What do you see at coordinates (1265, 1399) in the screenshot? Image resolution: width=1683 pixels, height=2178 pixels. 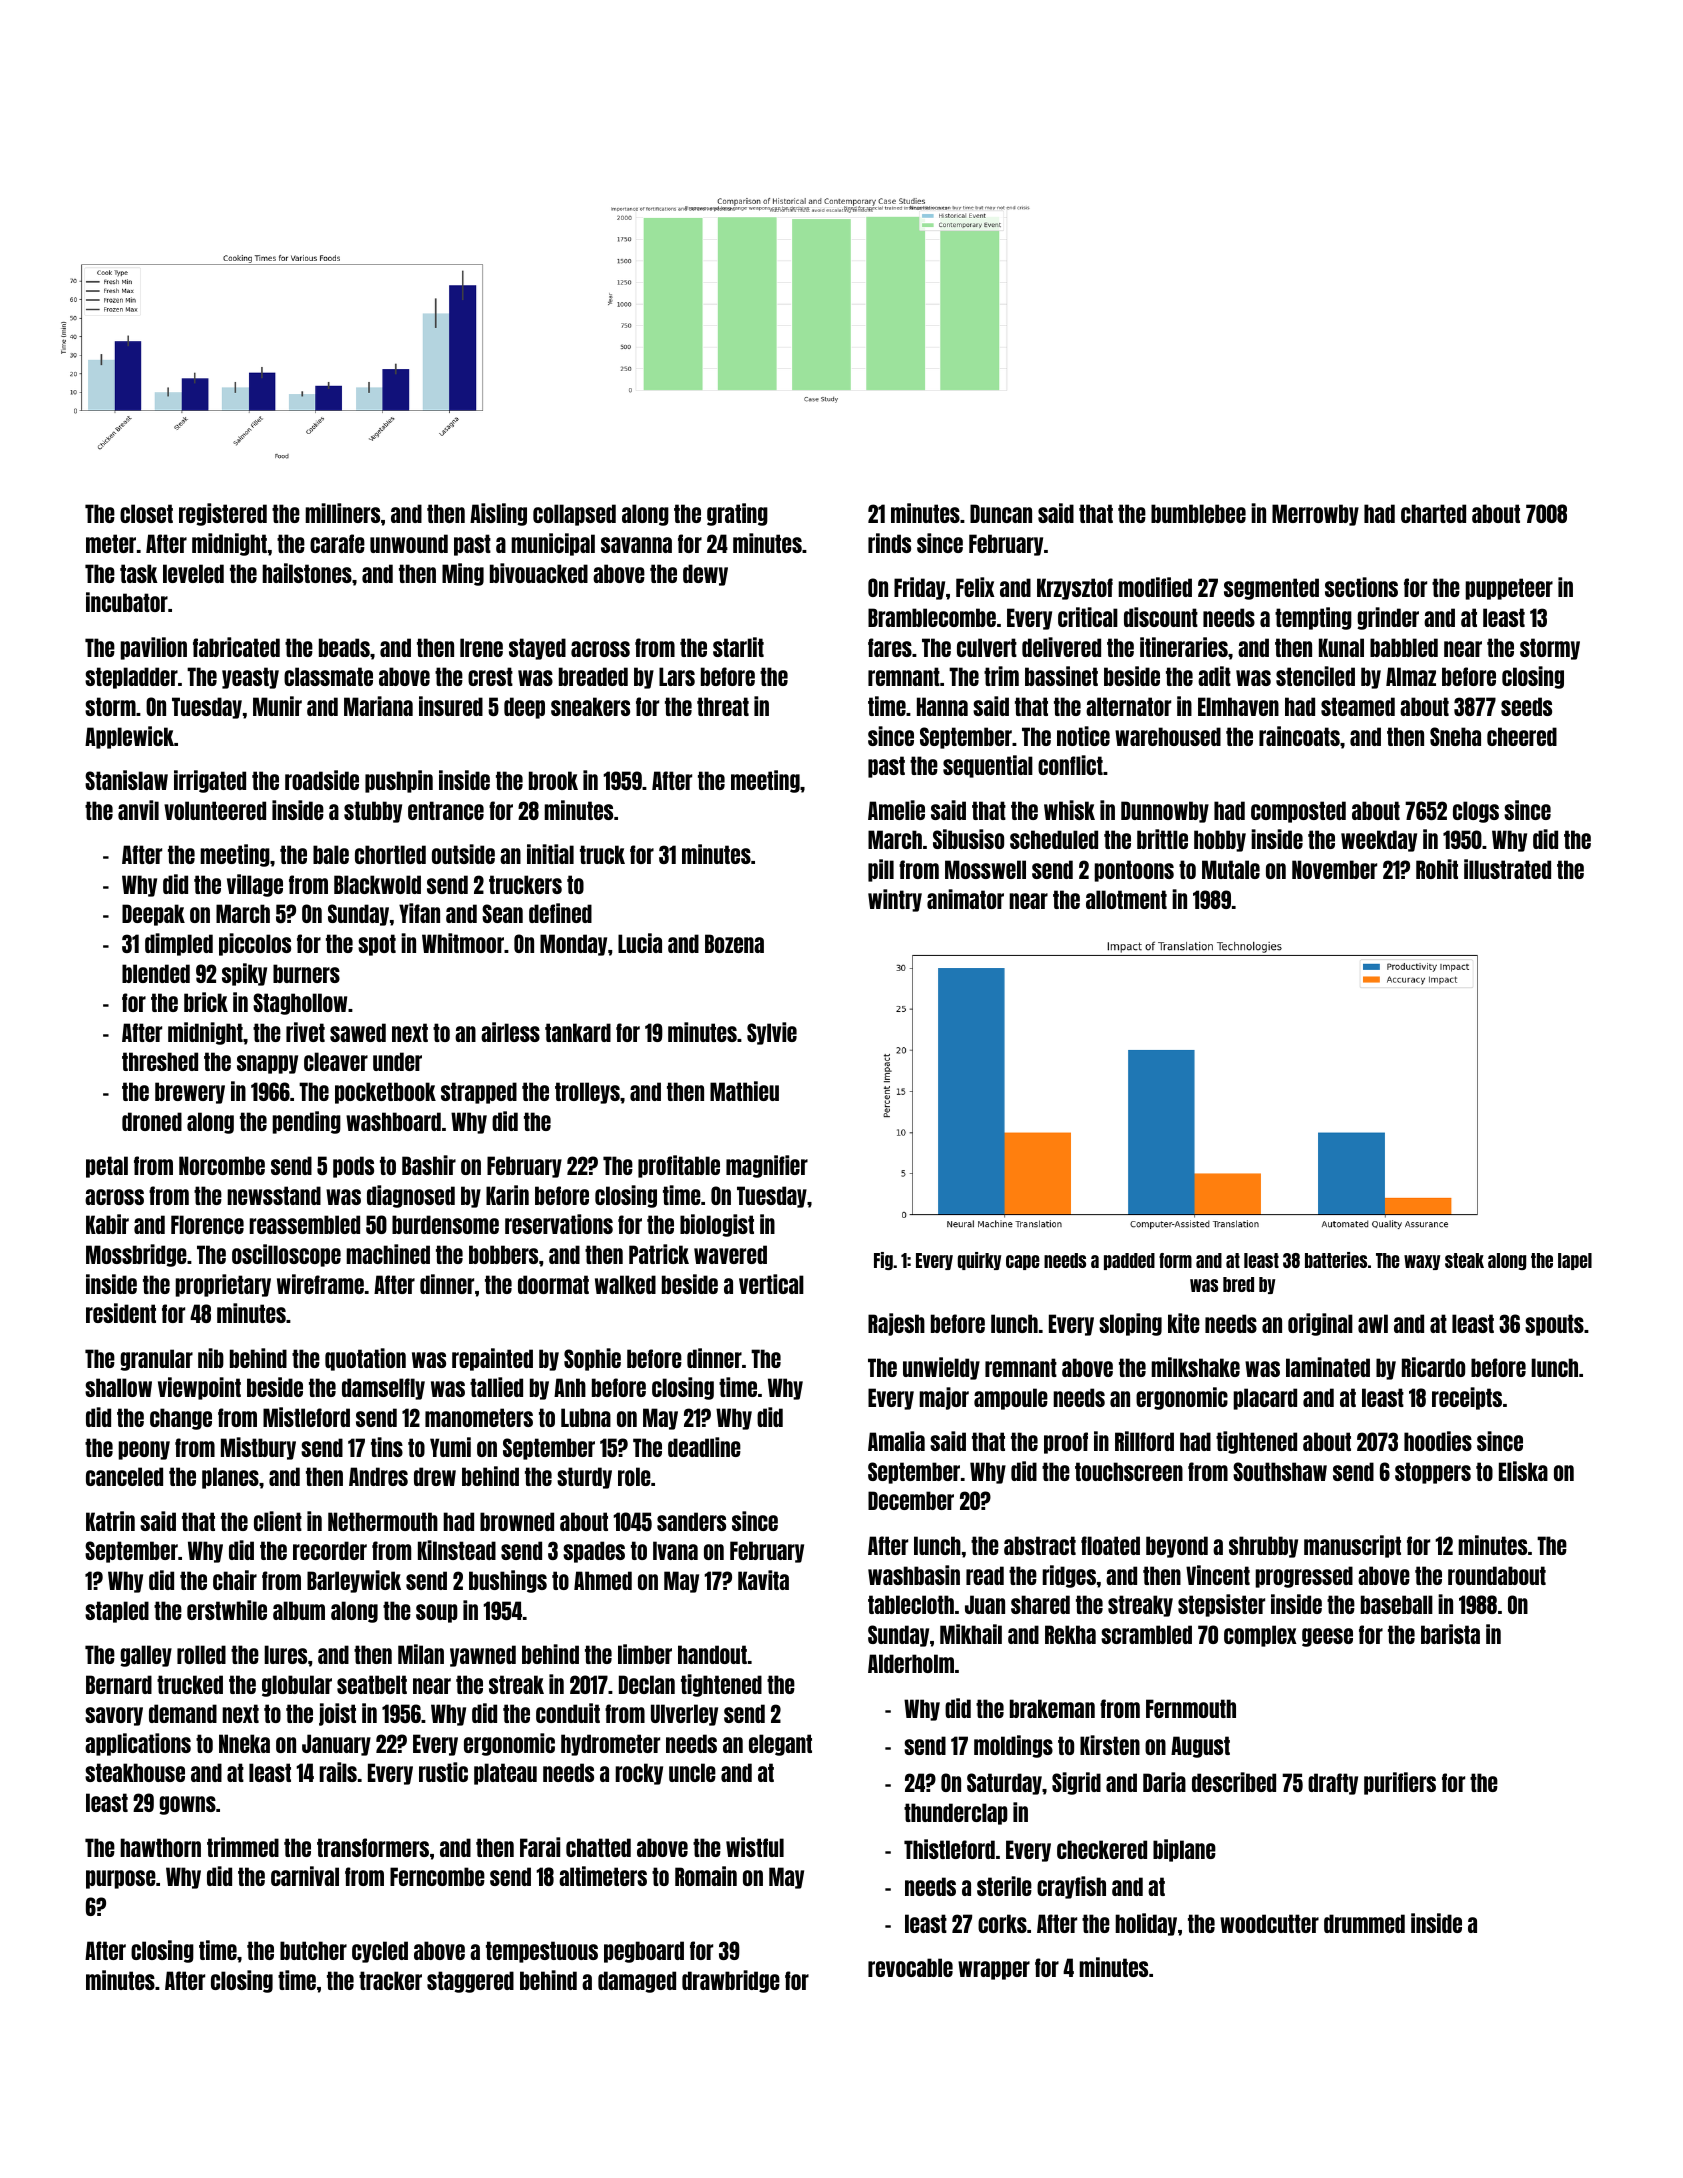 I see `placard` at bounding box center [1265, 1399].
